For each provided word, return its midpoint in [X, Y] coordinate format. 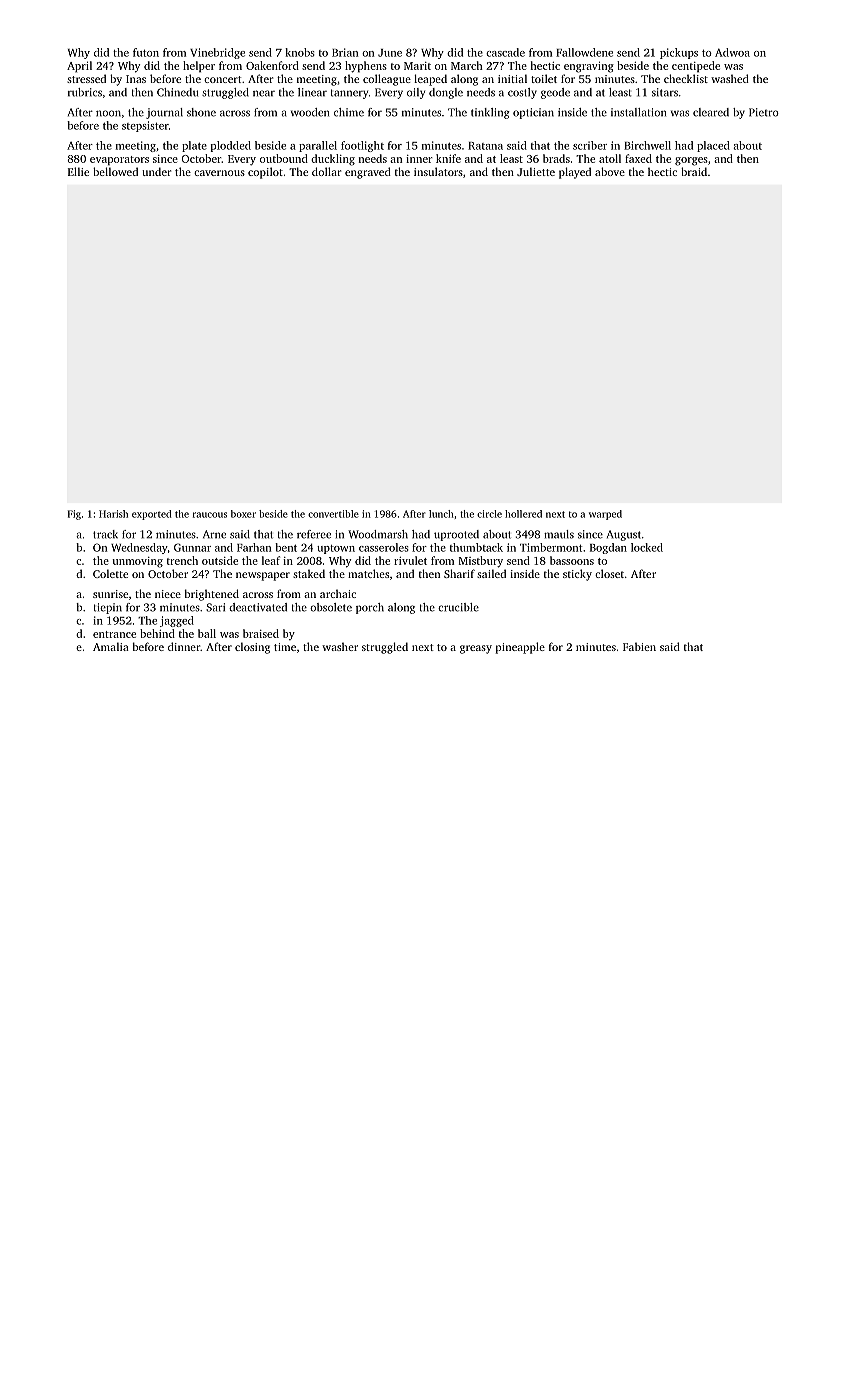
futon [146, 52]
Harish [113, 514]
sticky [577, 575]
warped [605, 515]
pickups [679, 53]
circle [489, 514]
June [390, 53]
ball [207, 633]
